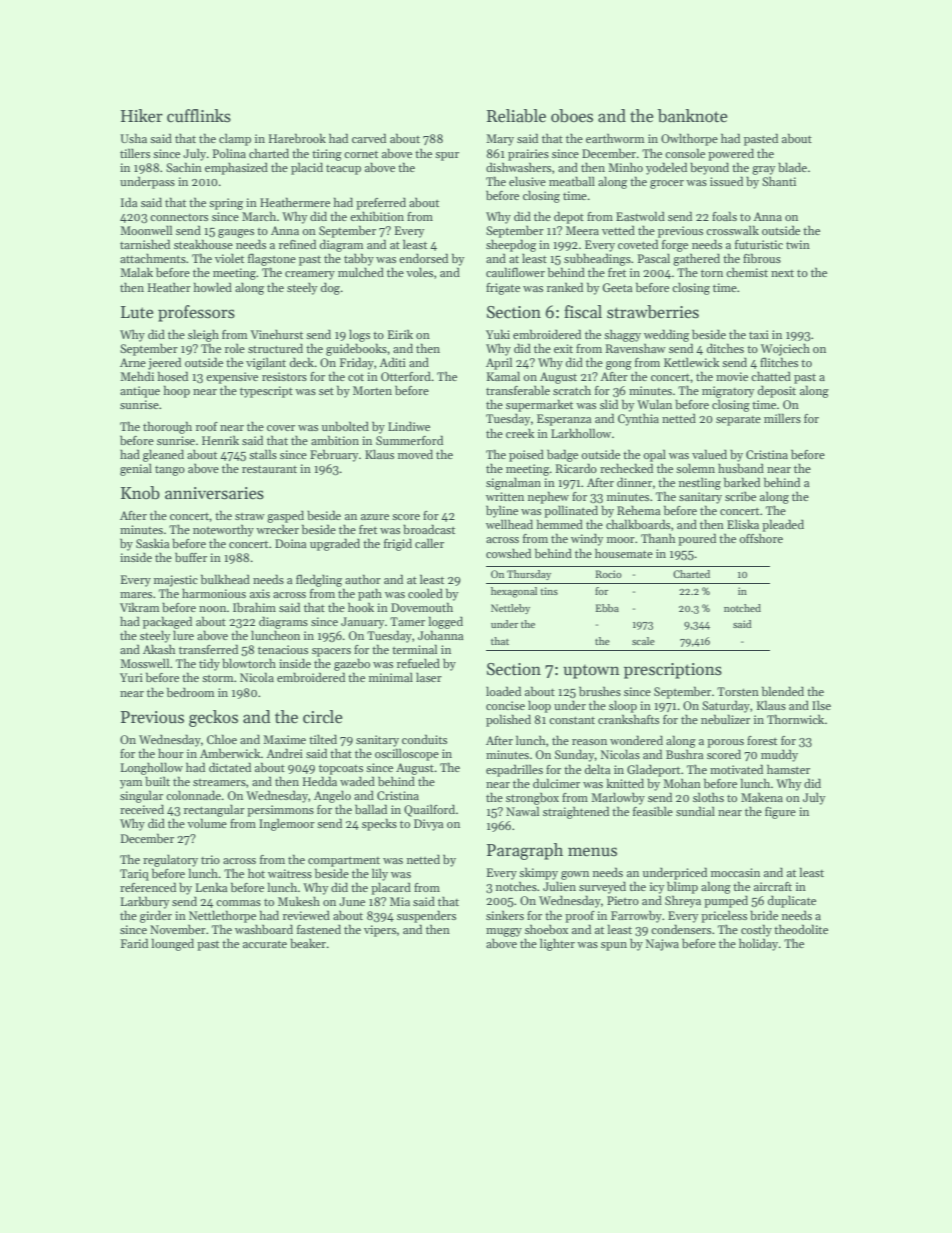  What do you see at coordinates (557, 944) in the document?
I see `lighter` at bounding box center [557, 944].
